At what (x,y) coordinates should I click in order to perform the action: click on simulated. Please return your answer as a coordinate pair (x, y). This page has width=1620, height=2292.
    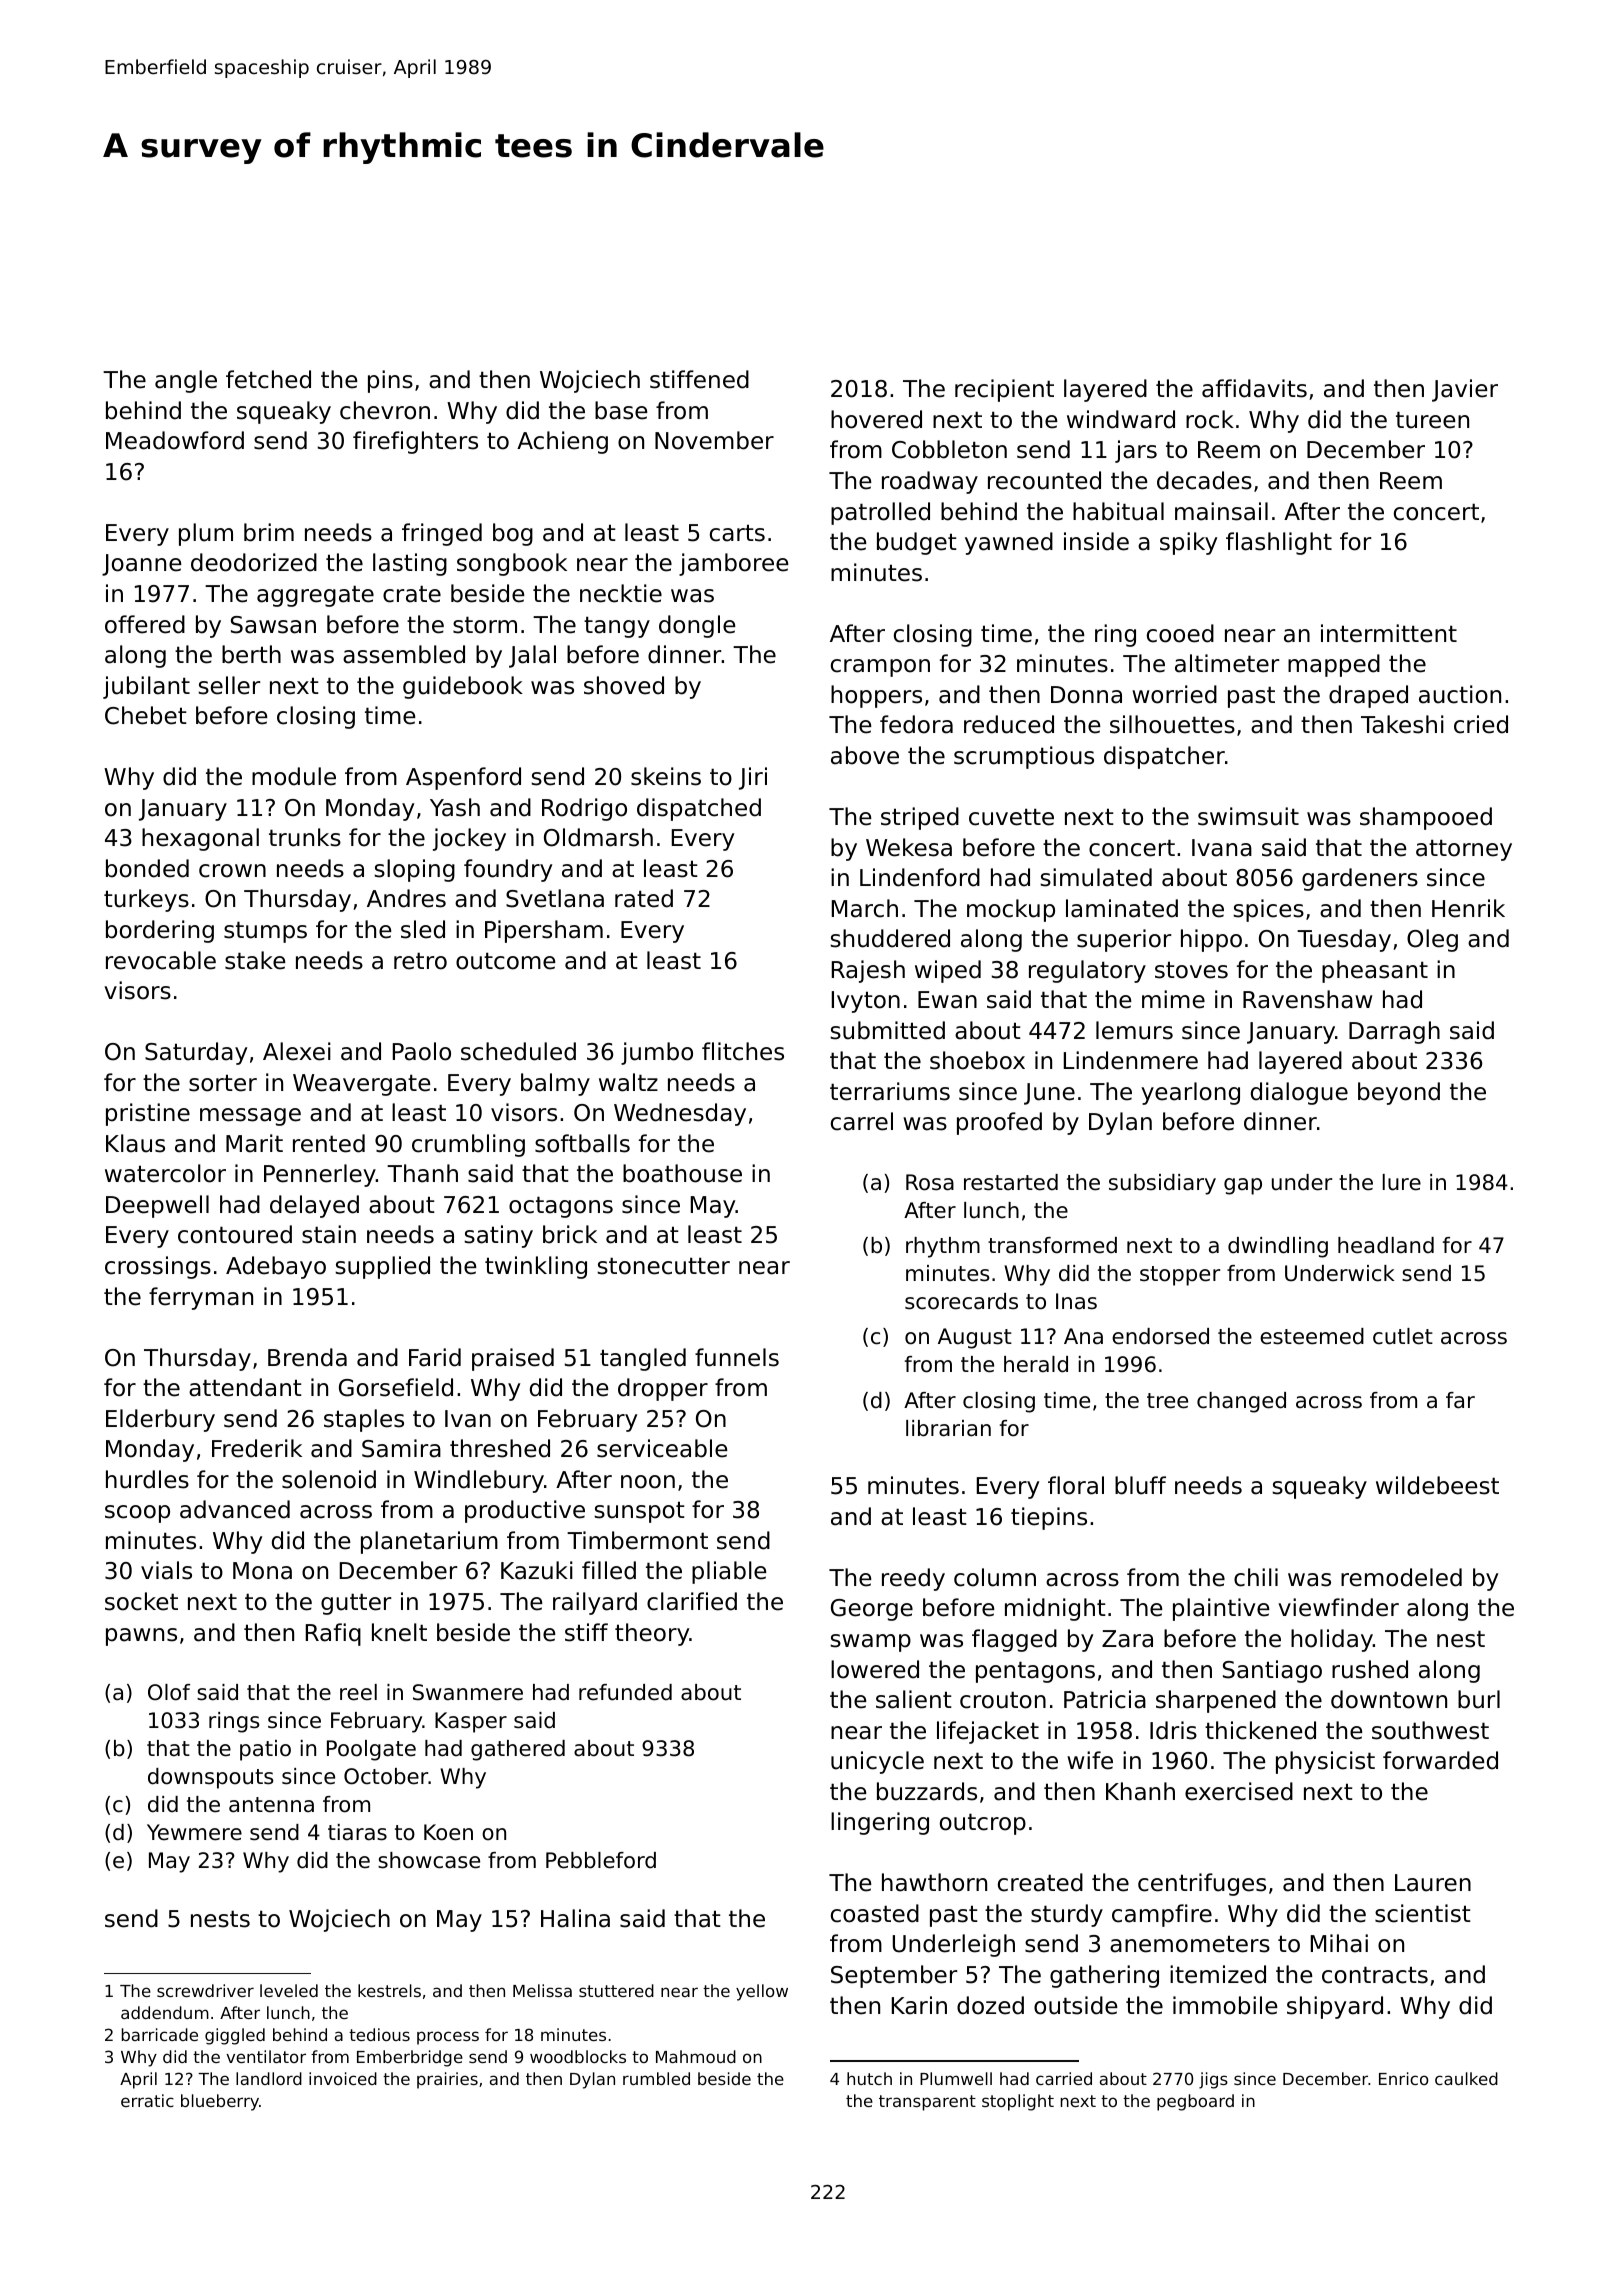
    Looking at the image, I should click on (1096, 877).
